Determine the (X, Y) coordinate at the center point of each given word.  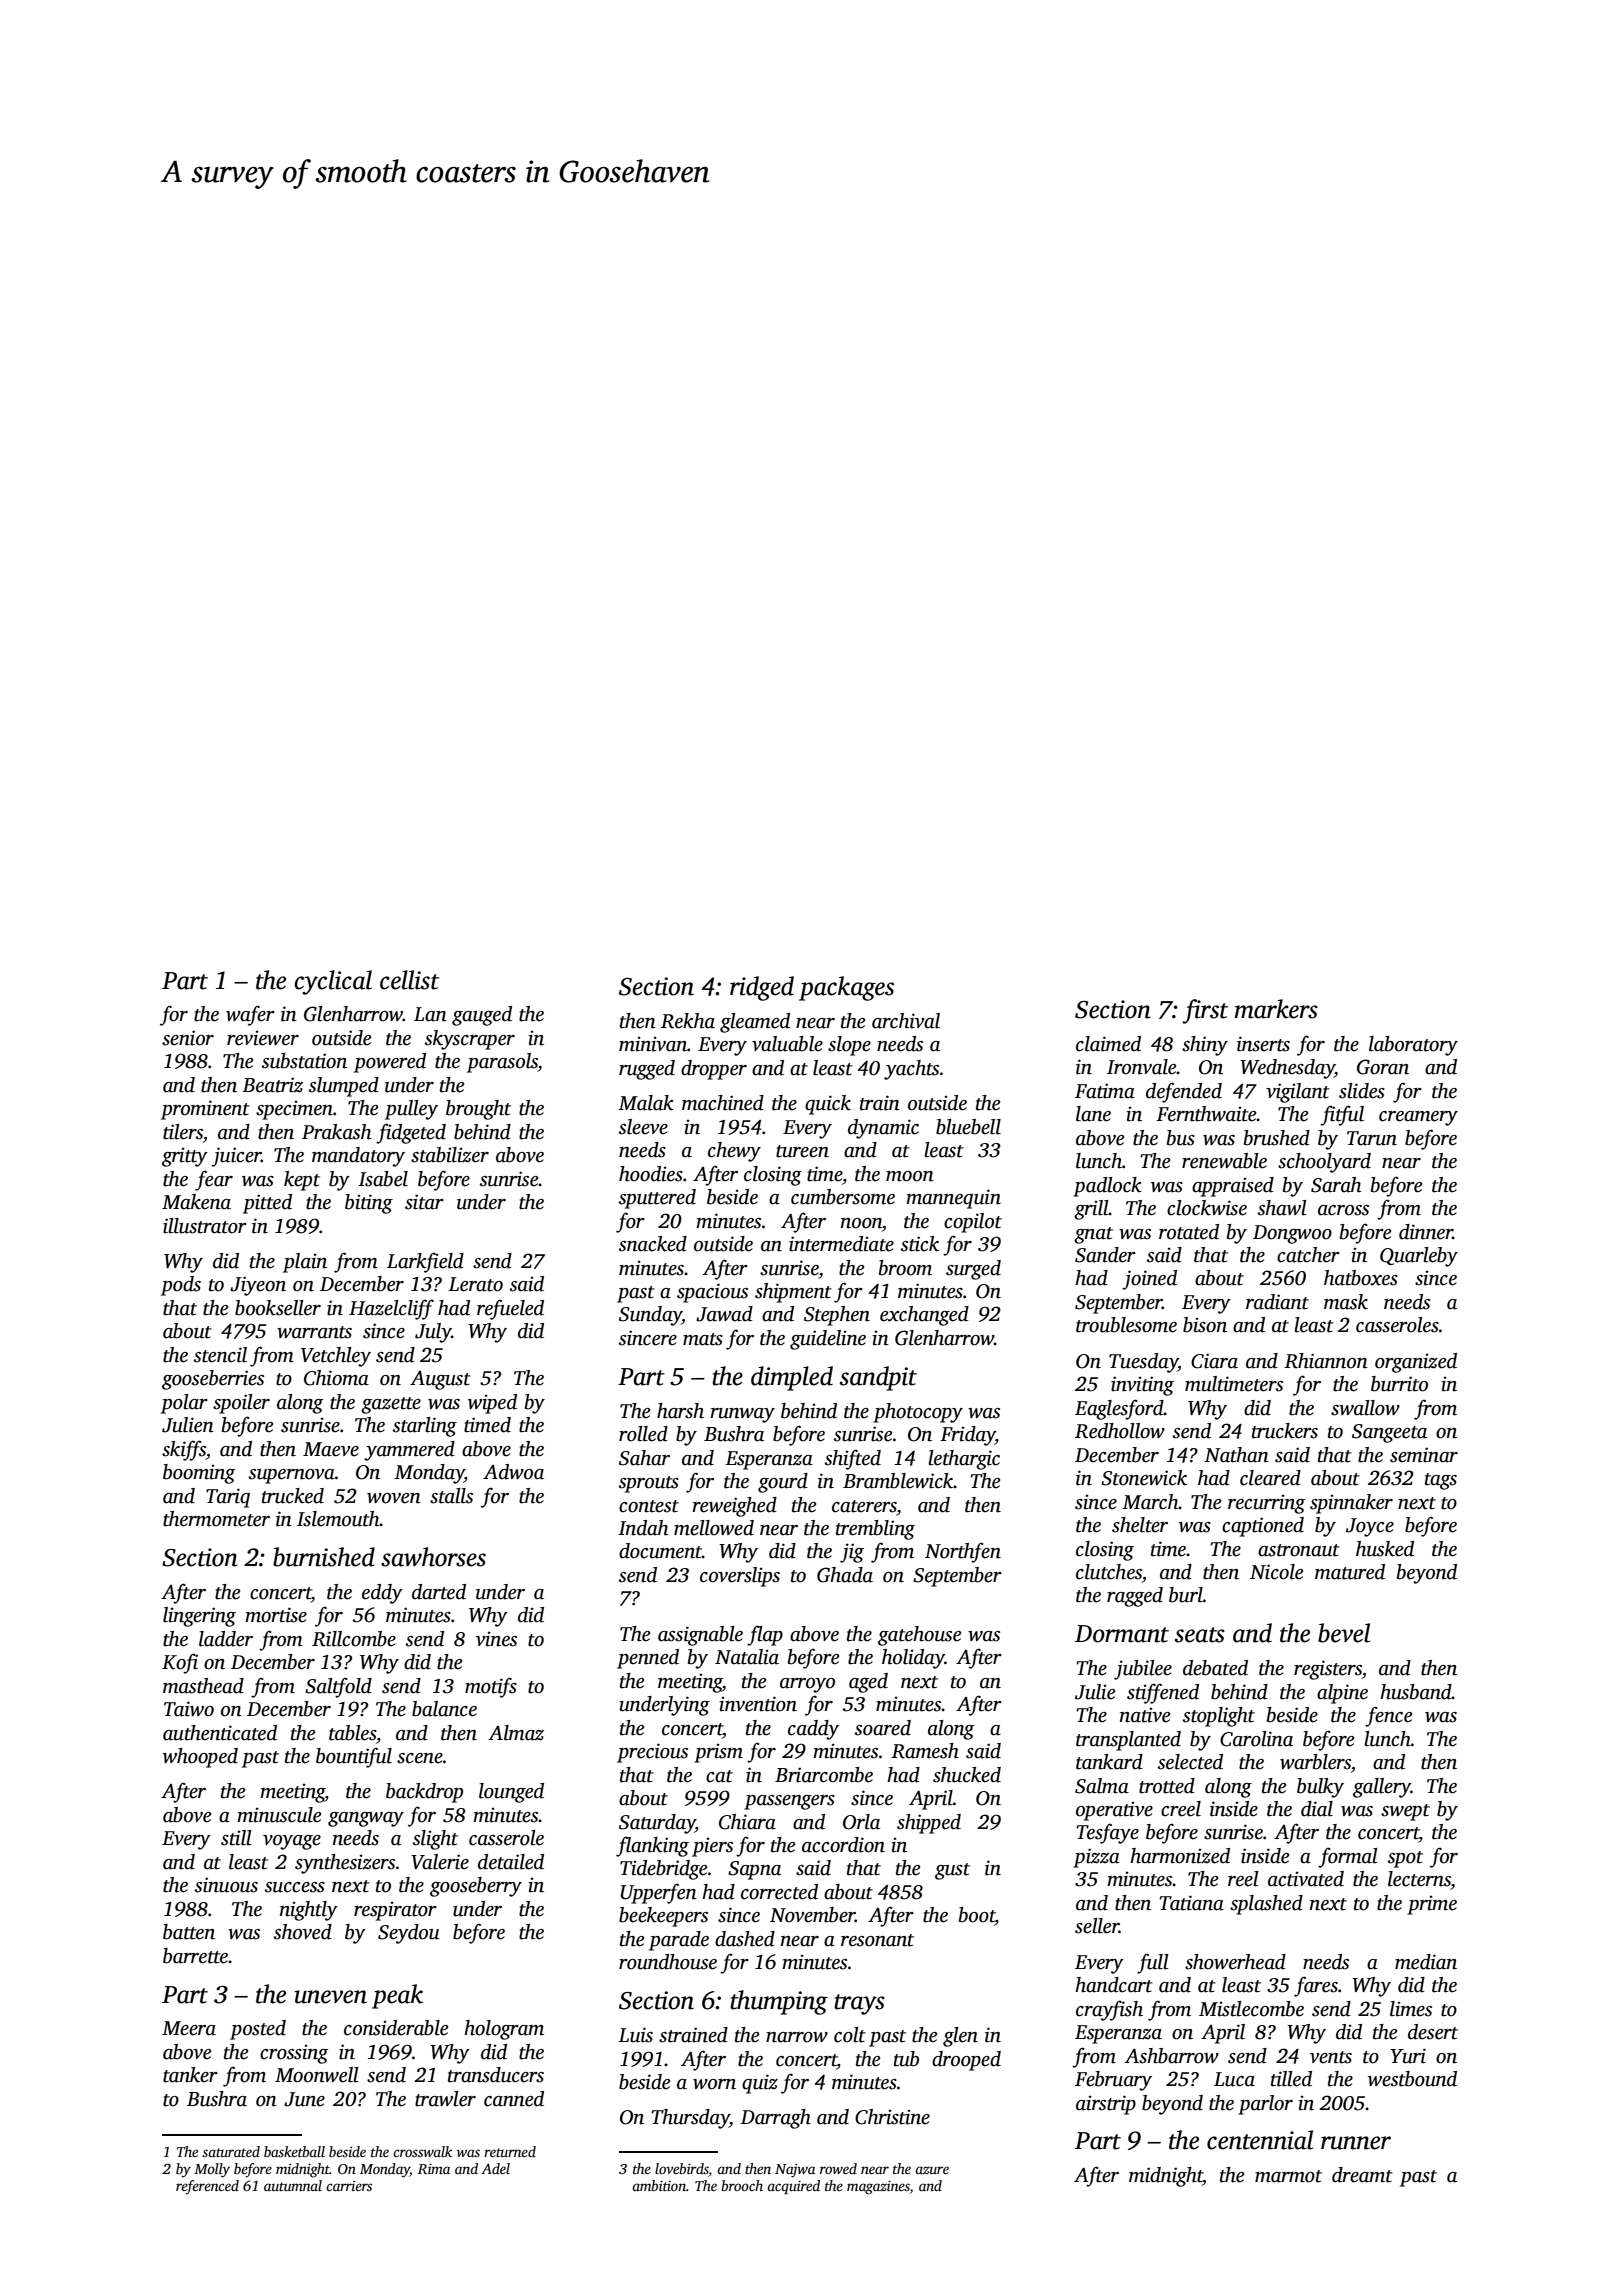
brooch (742, 2185)
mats (703, 1339)
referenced (207, 2187)
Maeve (331, 1449)
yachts (911, 1070)
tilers (183, 1132)
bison (1205, 1325)
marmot (1288, 2176)
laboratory (1413, 1046)
